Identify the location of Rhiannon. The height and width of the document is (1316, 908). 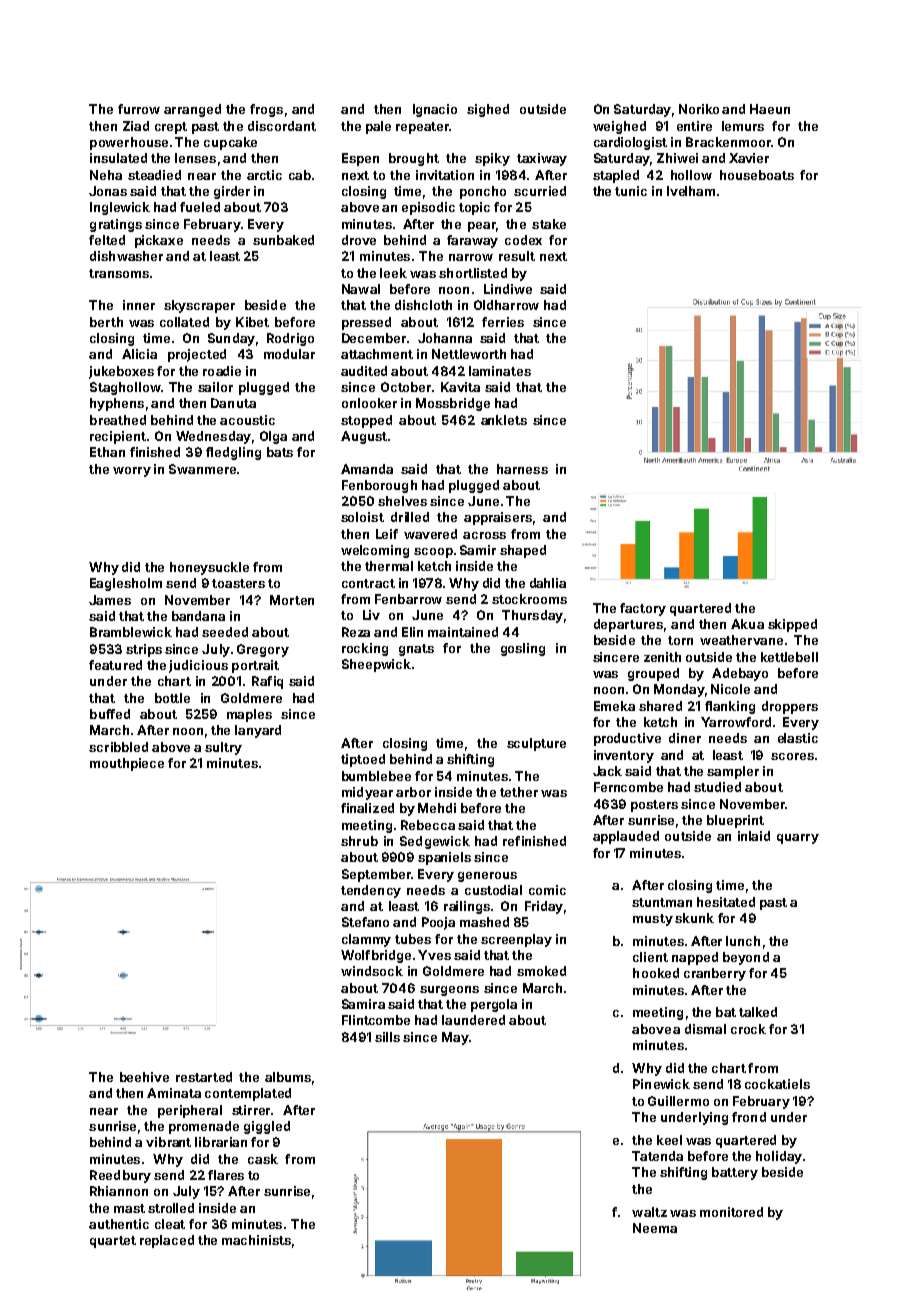
(119, 1191).
